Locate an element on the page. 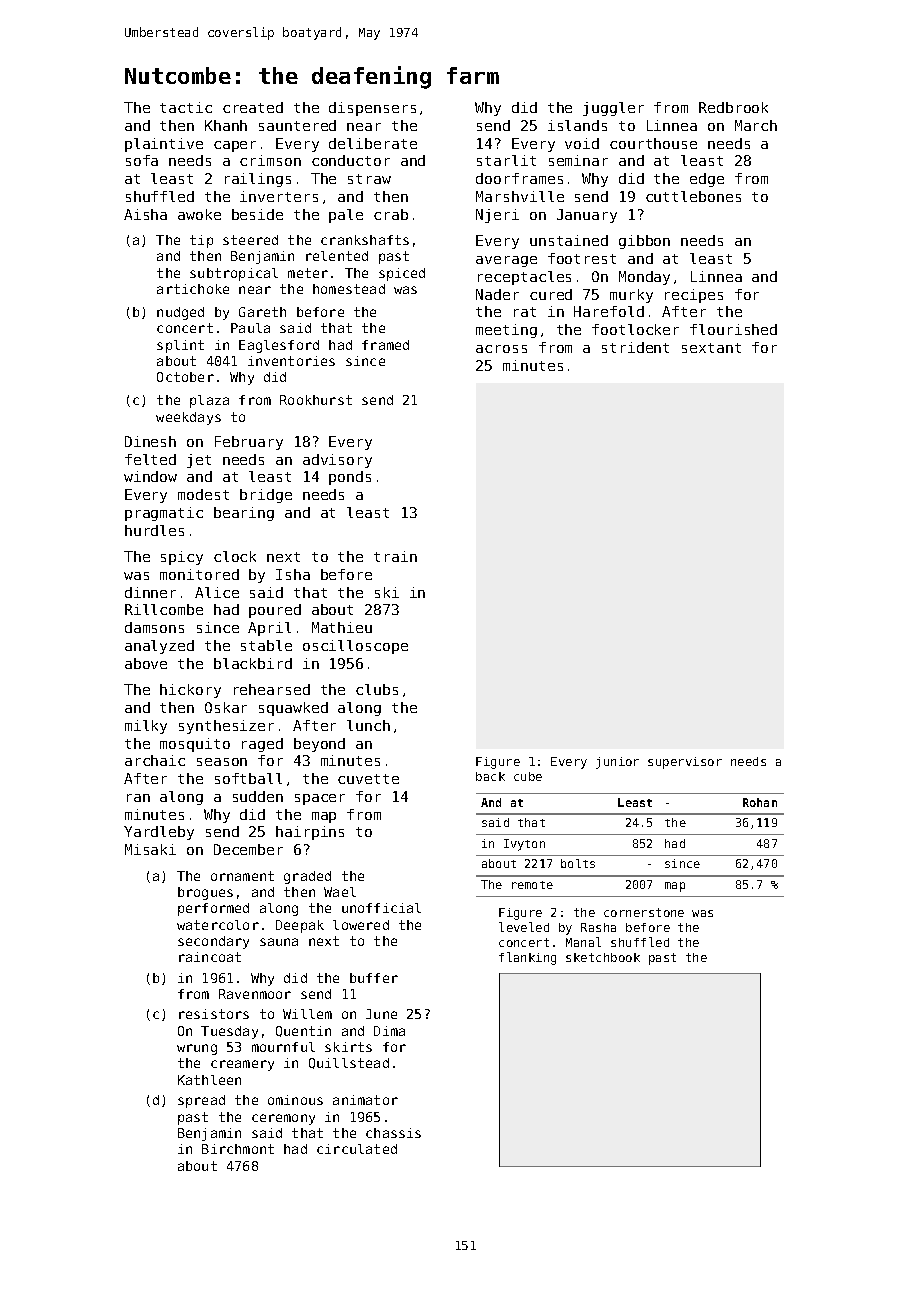 This document has width=908, height=1316. flanking is located at coordinates (527, 958).
